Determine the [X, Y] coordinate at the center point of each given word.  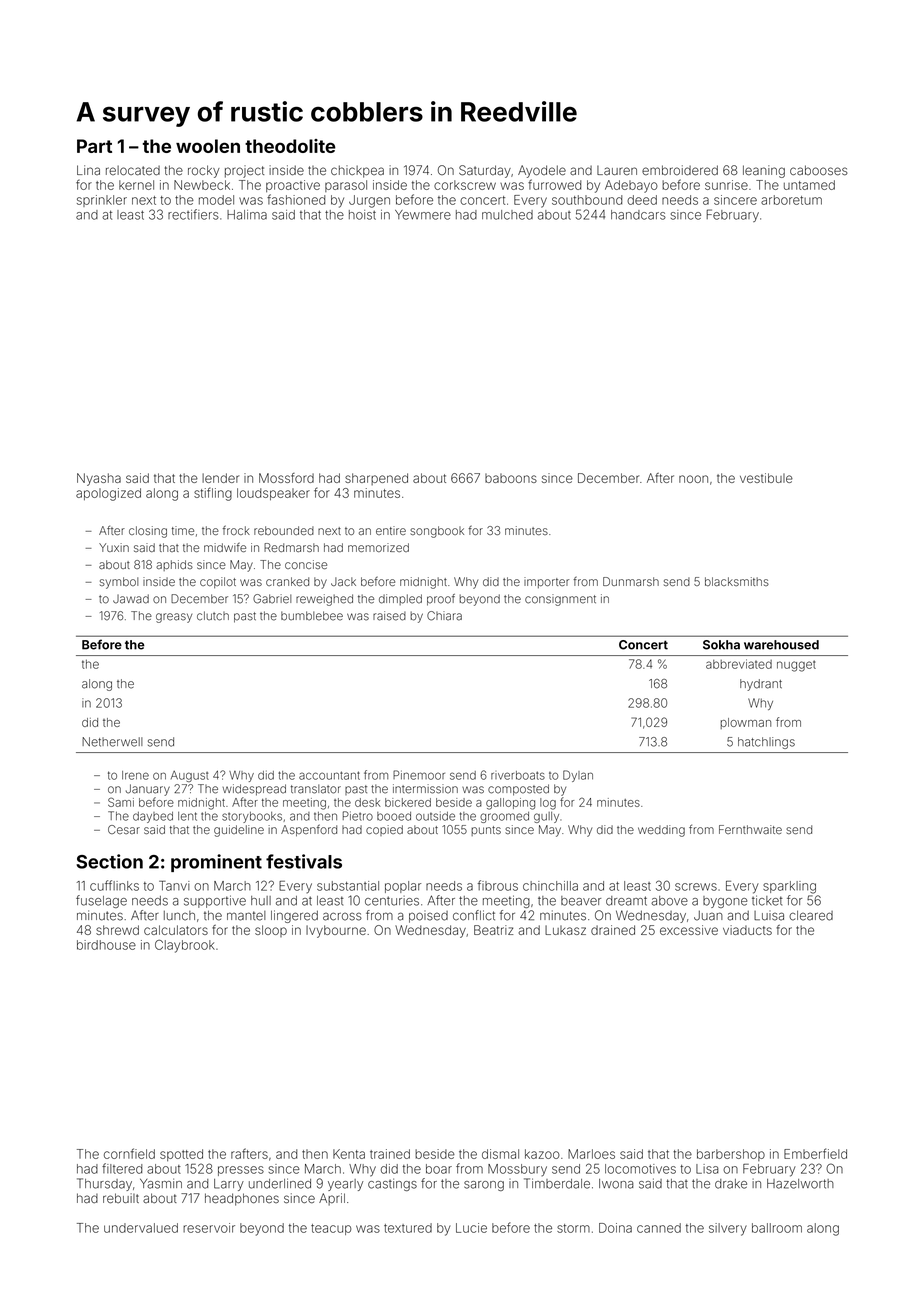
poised [428, 917]
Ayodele [542, 171]
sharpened [376, 479]
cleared [811, 915]
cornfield [129, 1153]
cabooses [819, 170]
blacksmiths [737, 581]
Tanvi [174, 886]
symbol [119, 583]
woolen [208, 146]
